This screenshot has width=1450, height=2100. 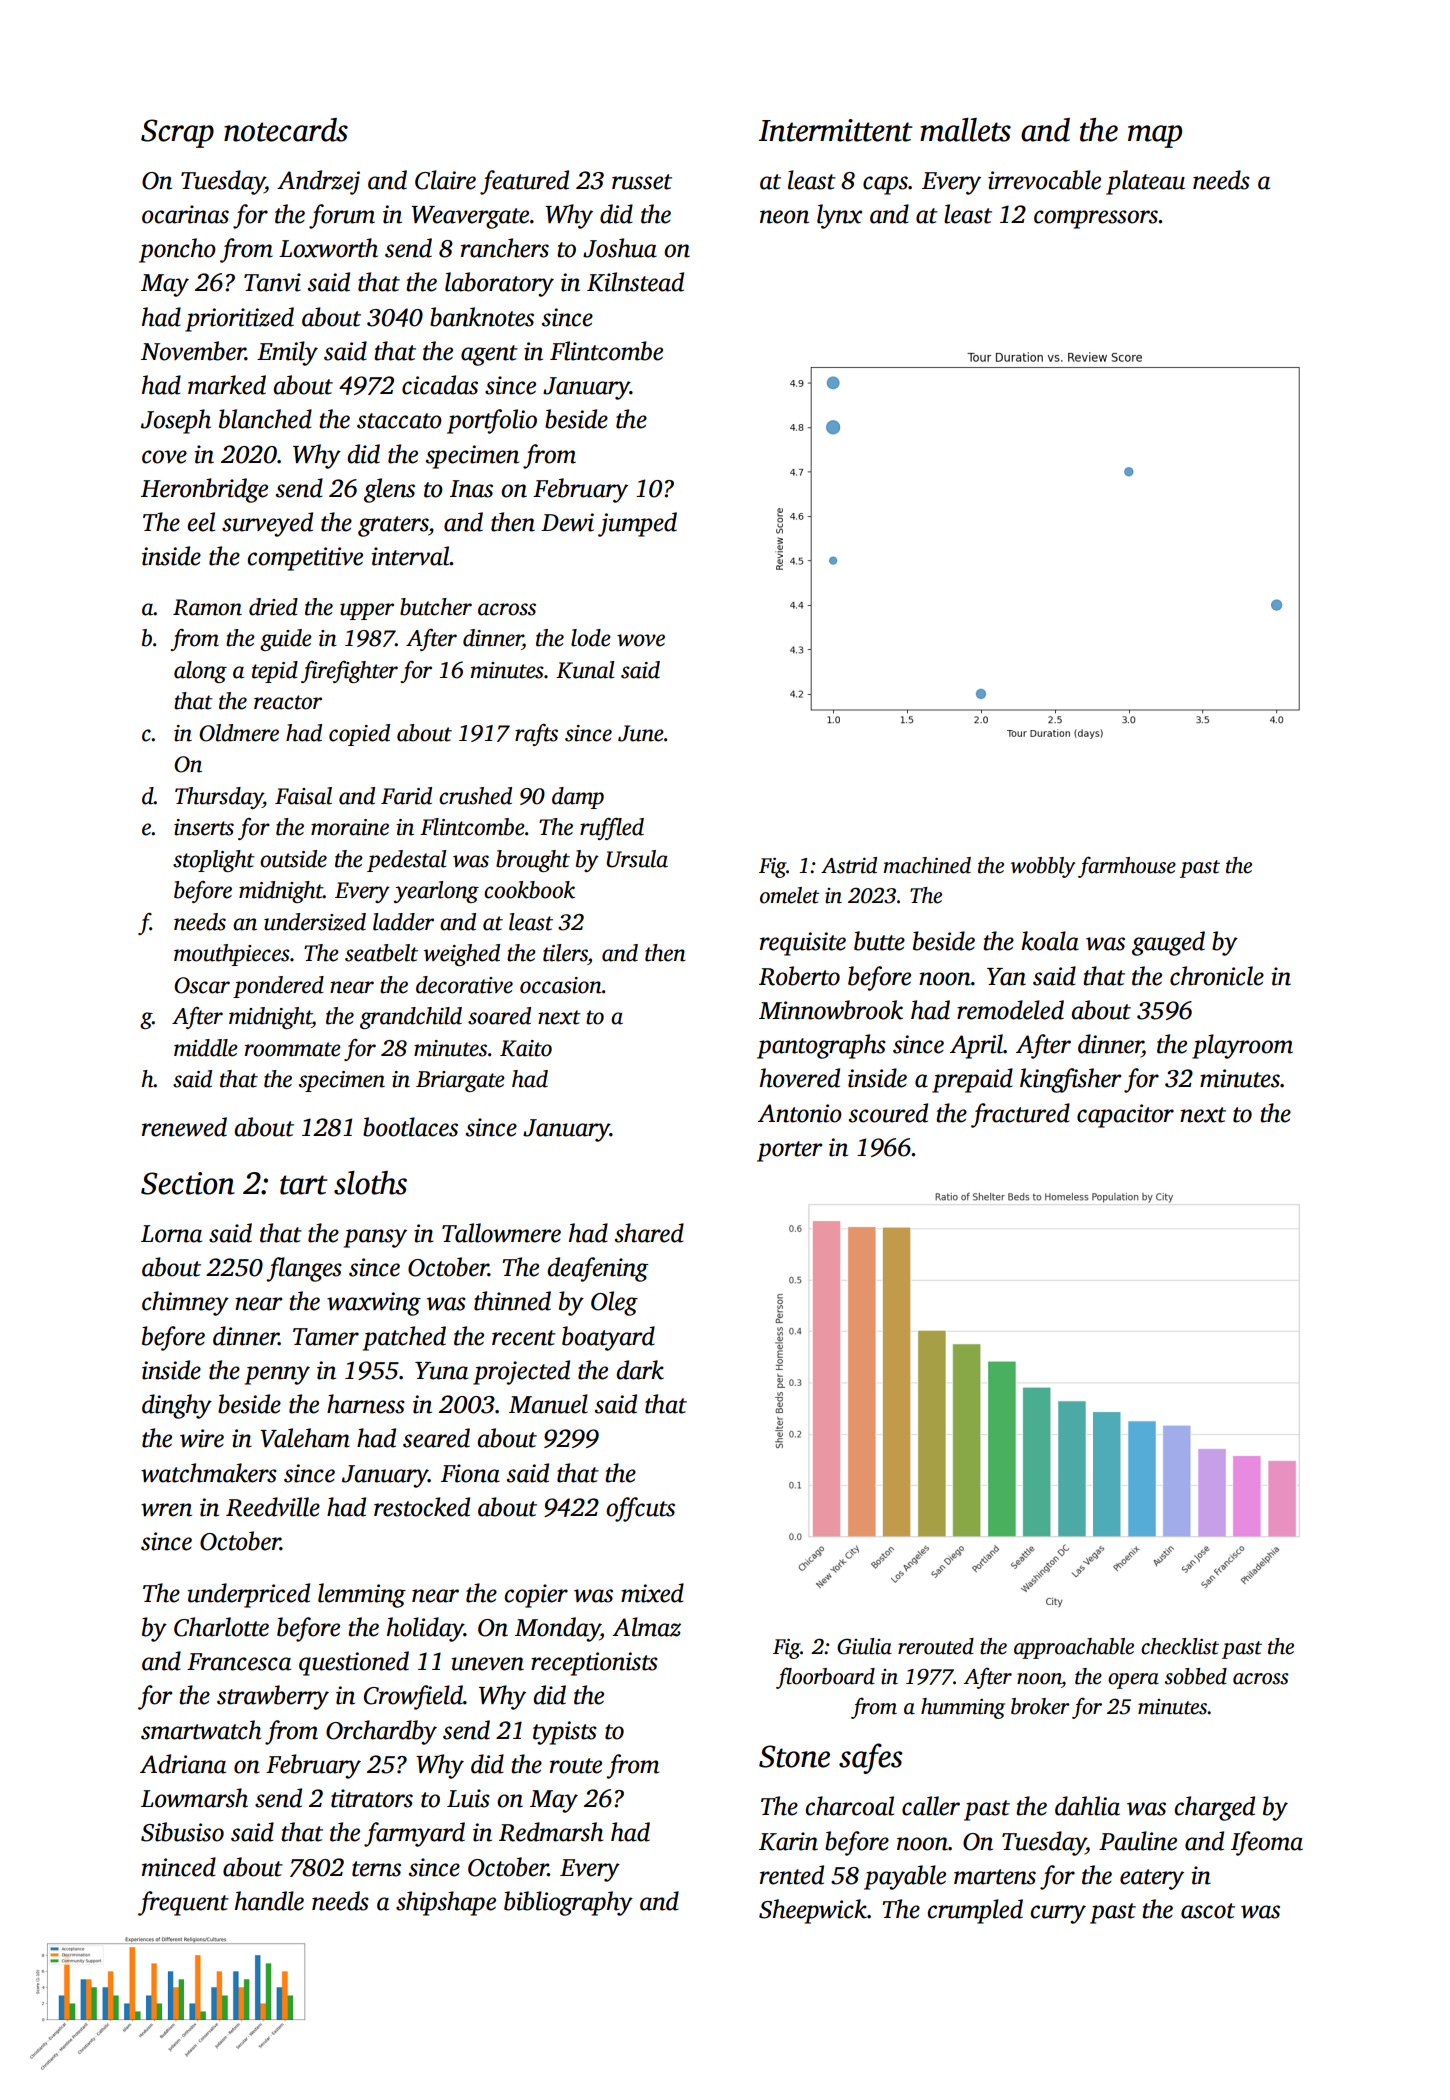 What do you see at coordinates (640, 1370) in the screenshot?
I see `dark` at bounding box center [640, 1370].
